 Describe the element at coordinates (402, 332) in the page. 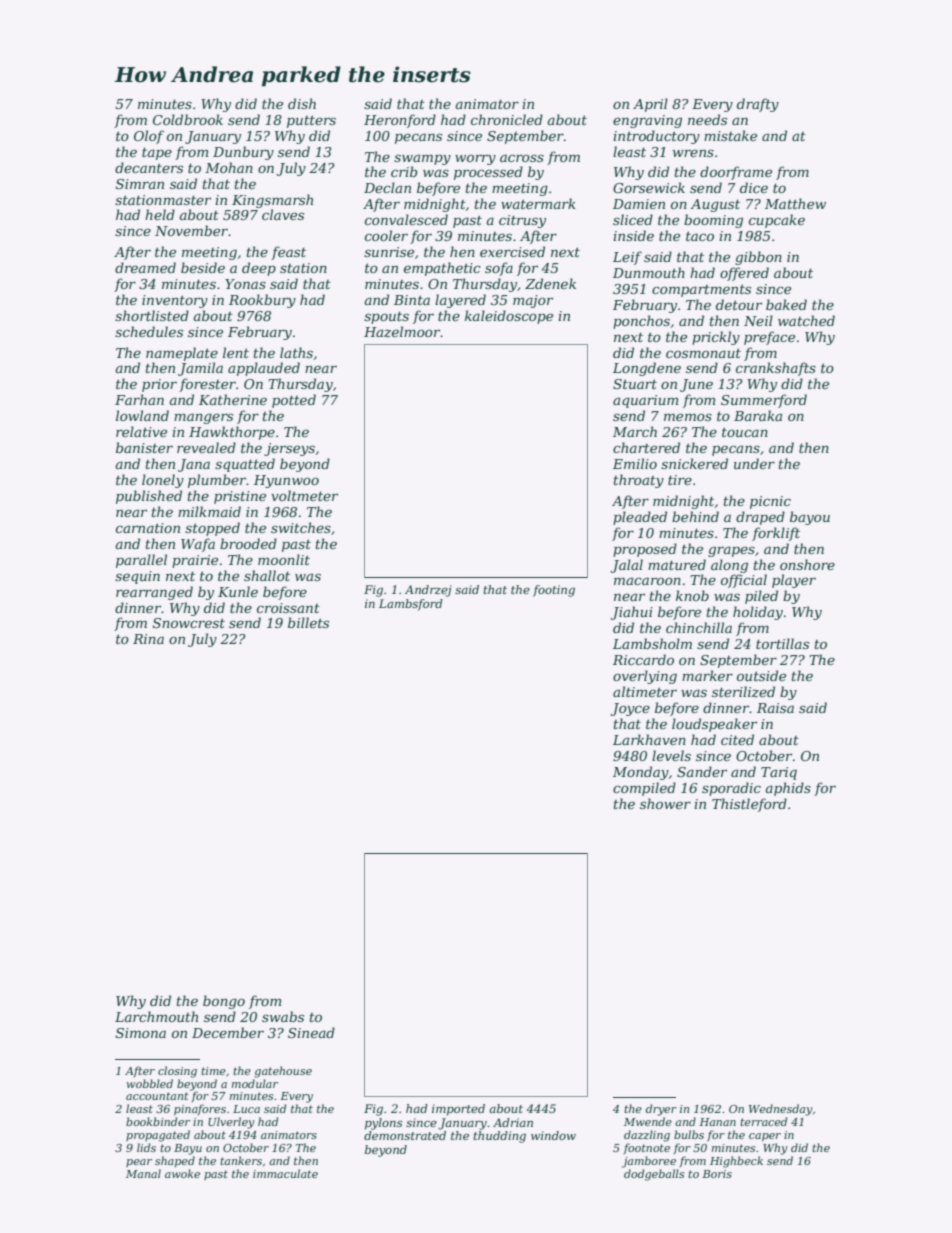

I see `Hazelmoor` at that location.
